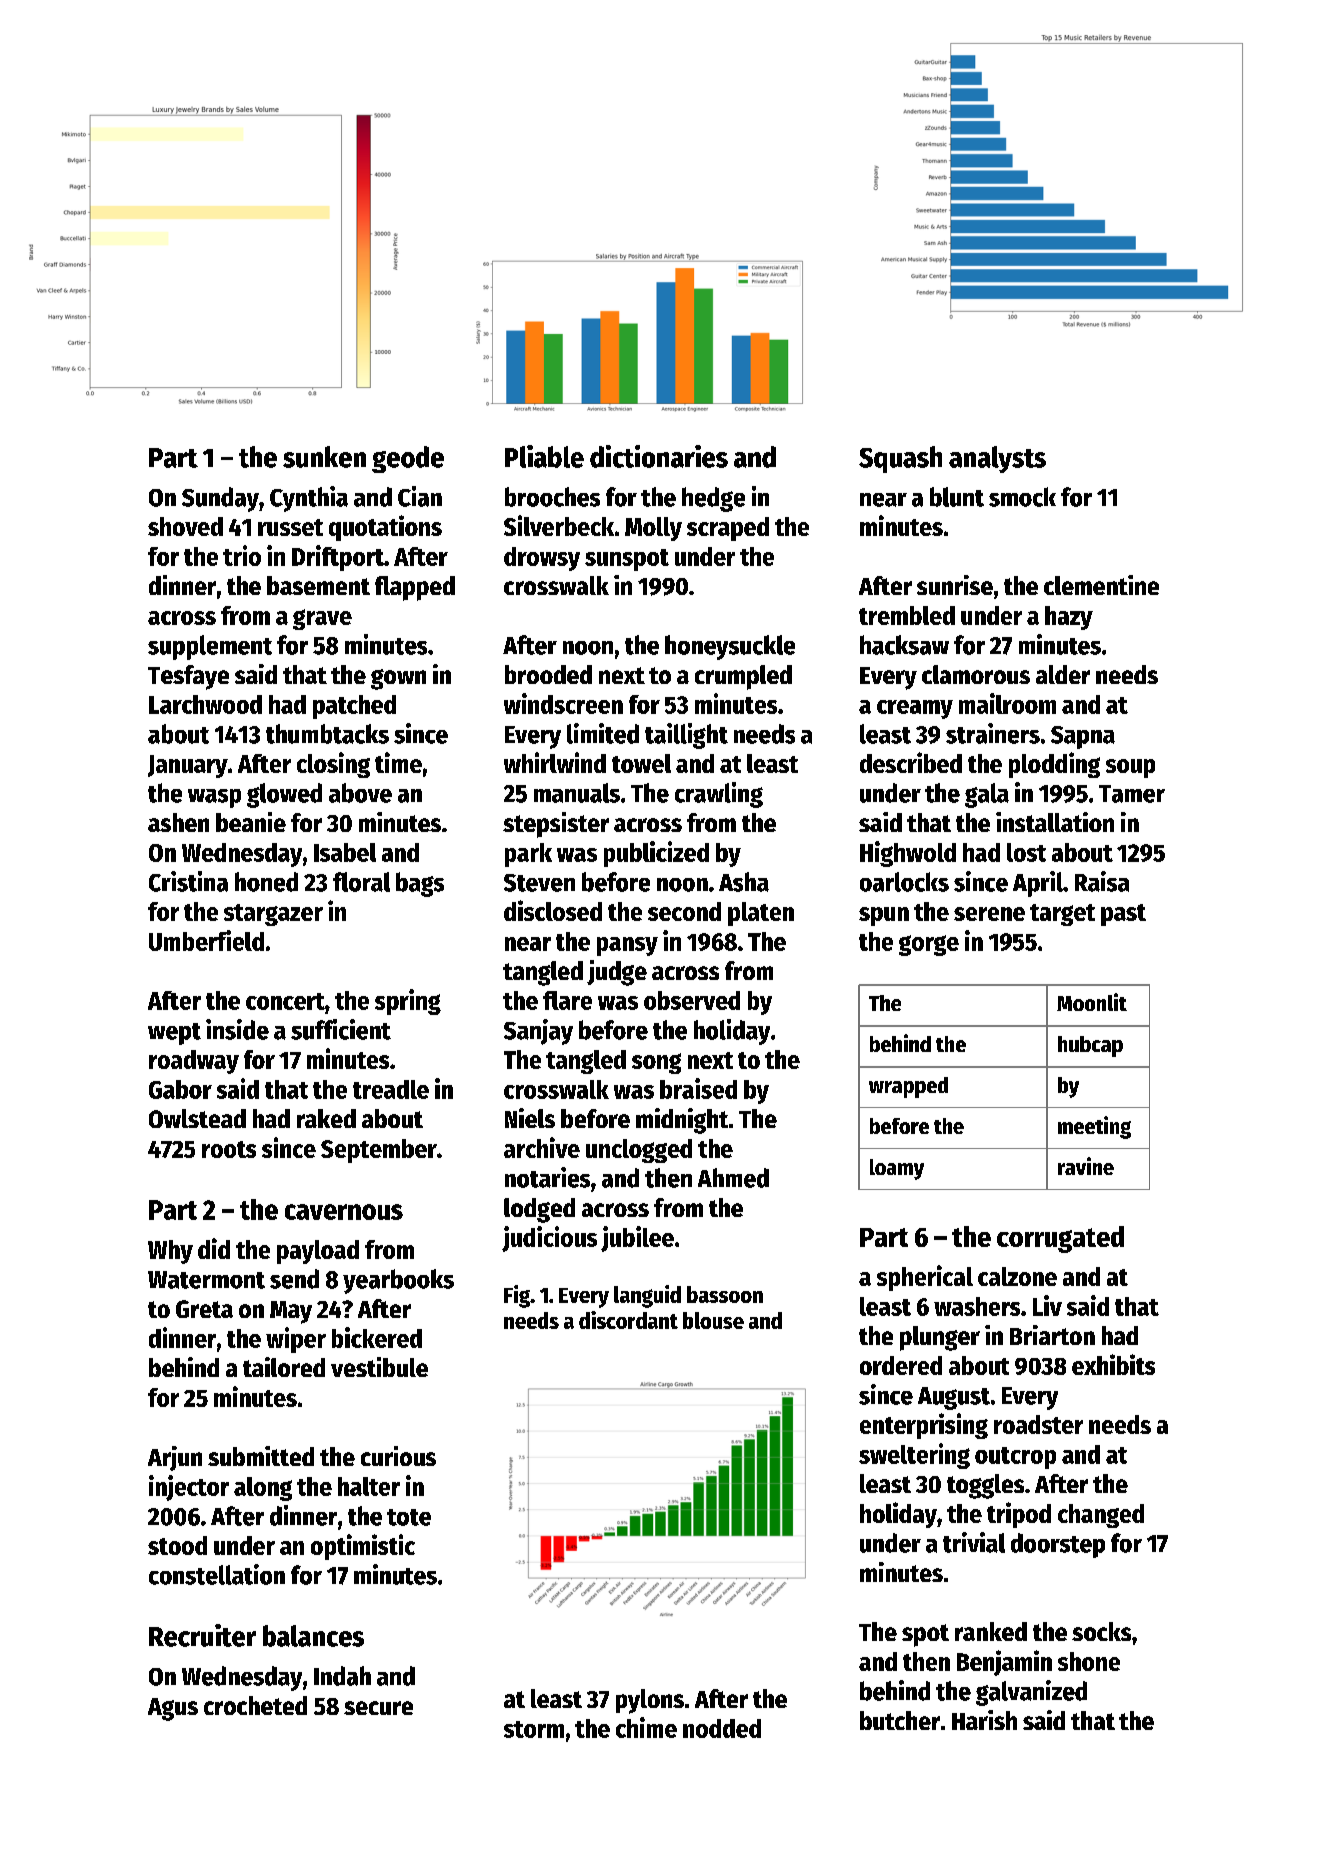 The height and width of the screenshot is (1862, 1317). What do you see at coordinates (173, 1709) in the screenshot?
I see `Agus` at bounding box center [173, 1709].
